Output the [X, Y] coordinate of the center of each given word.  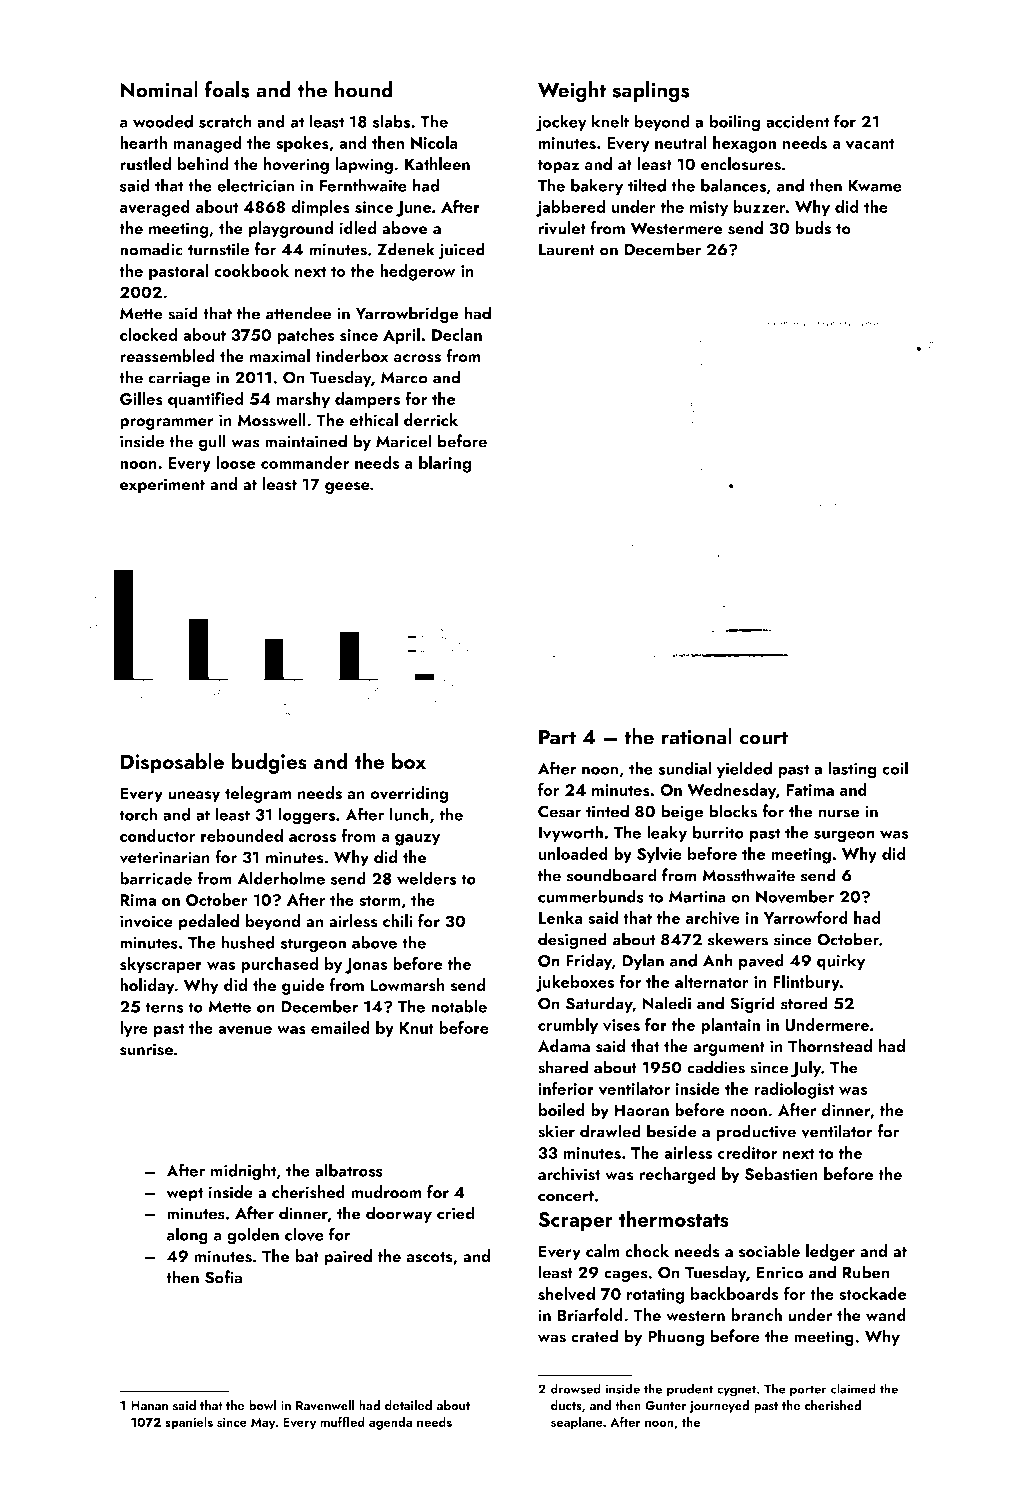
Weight [572, 92]
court [763, 738]
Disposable [172, 763]
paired [348, 1257]
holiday [147, 986]
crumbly [568, 1026]
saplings [651, 91]
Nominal [159, 89]
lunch [409, 814]
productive [756, 1132]
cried [456, 1213]
